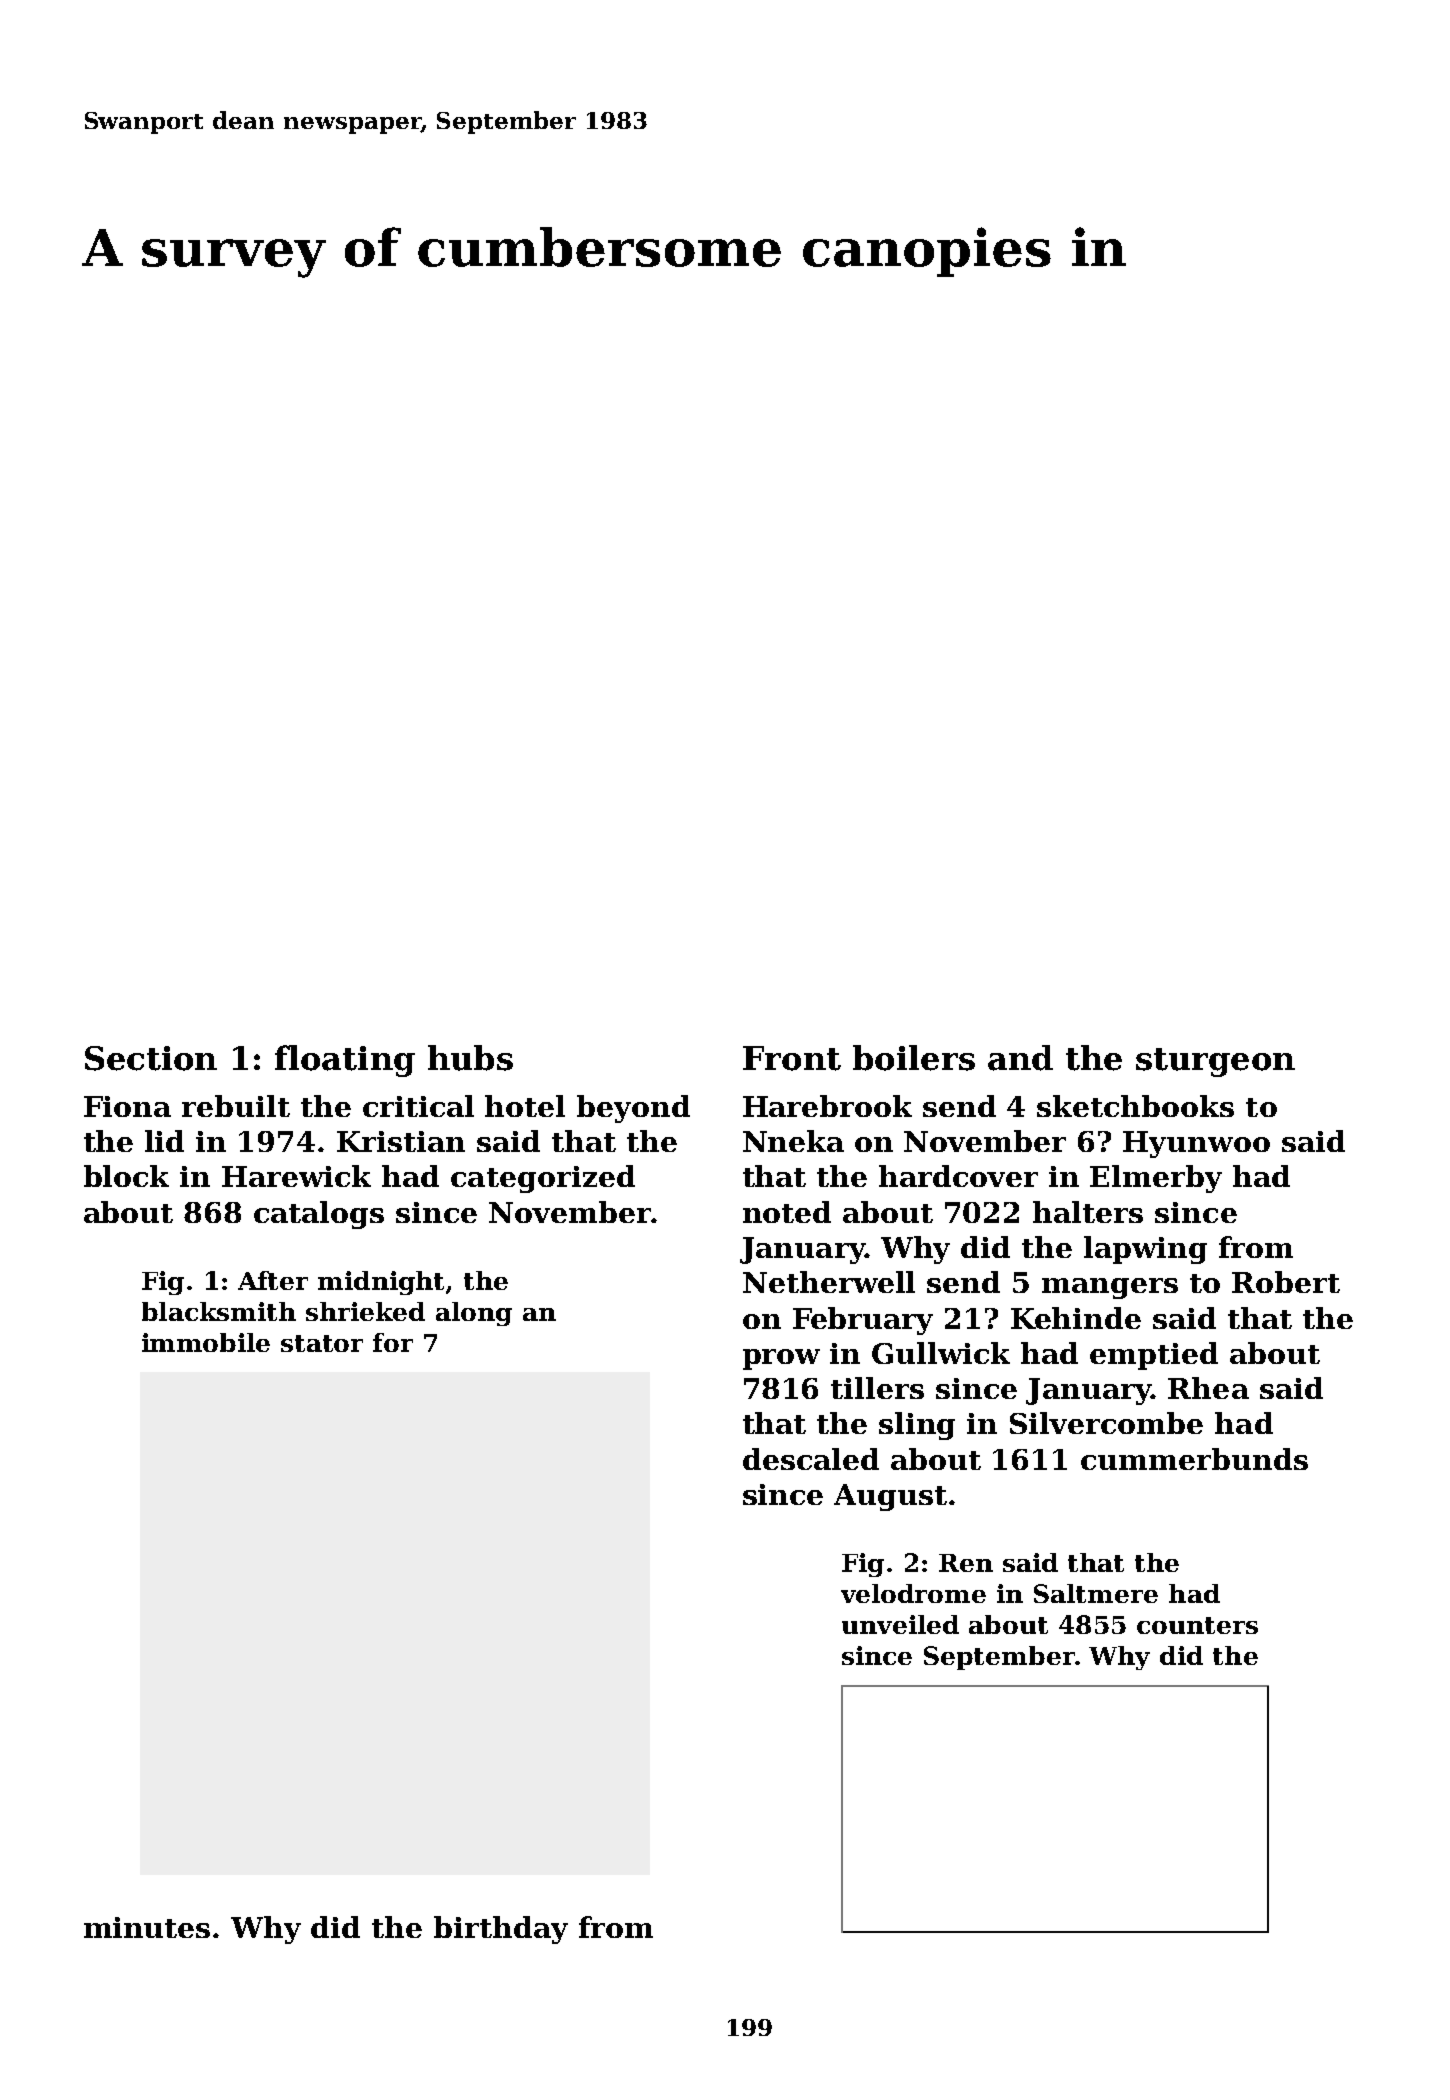 The height and width of the screenshot is (2100, 1450). What do you see at coordinates (1215, 1062) in the screenshot?
I see `sturgeon` at bounding box center [1215, 1062].
